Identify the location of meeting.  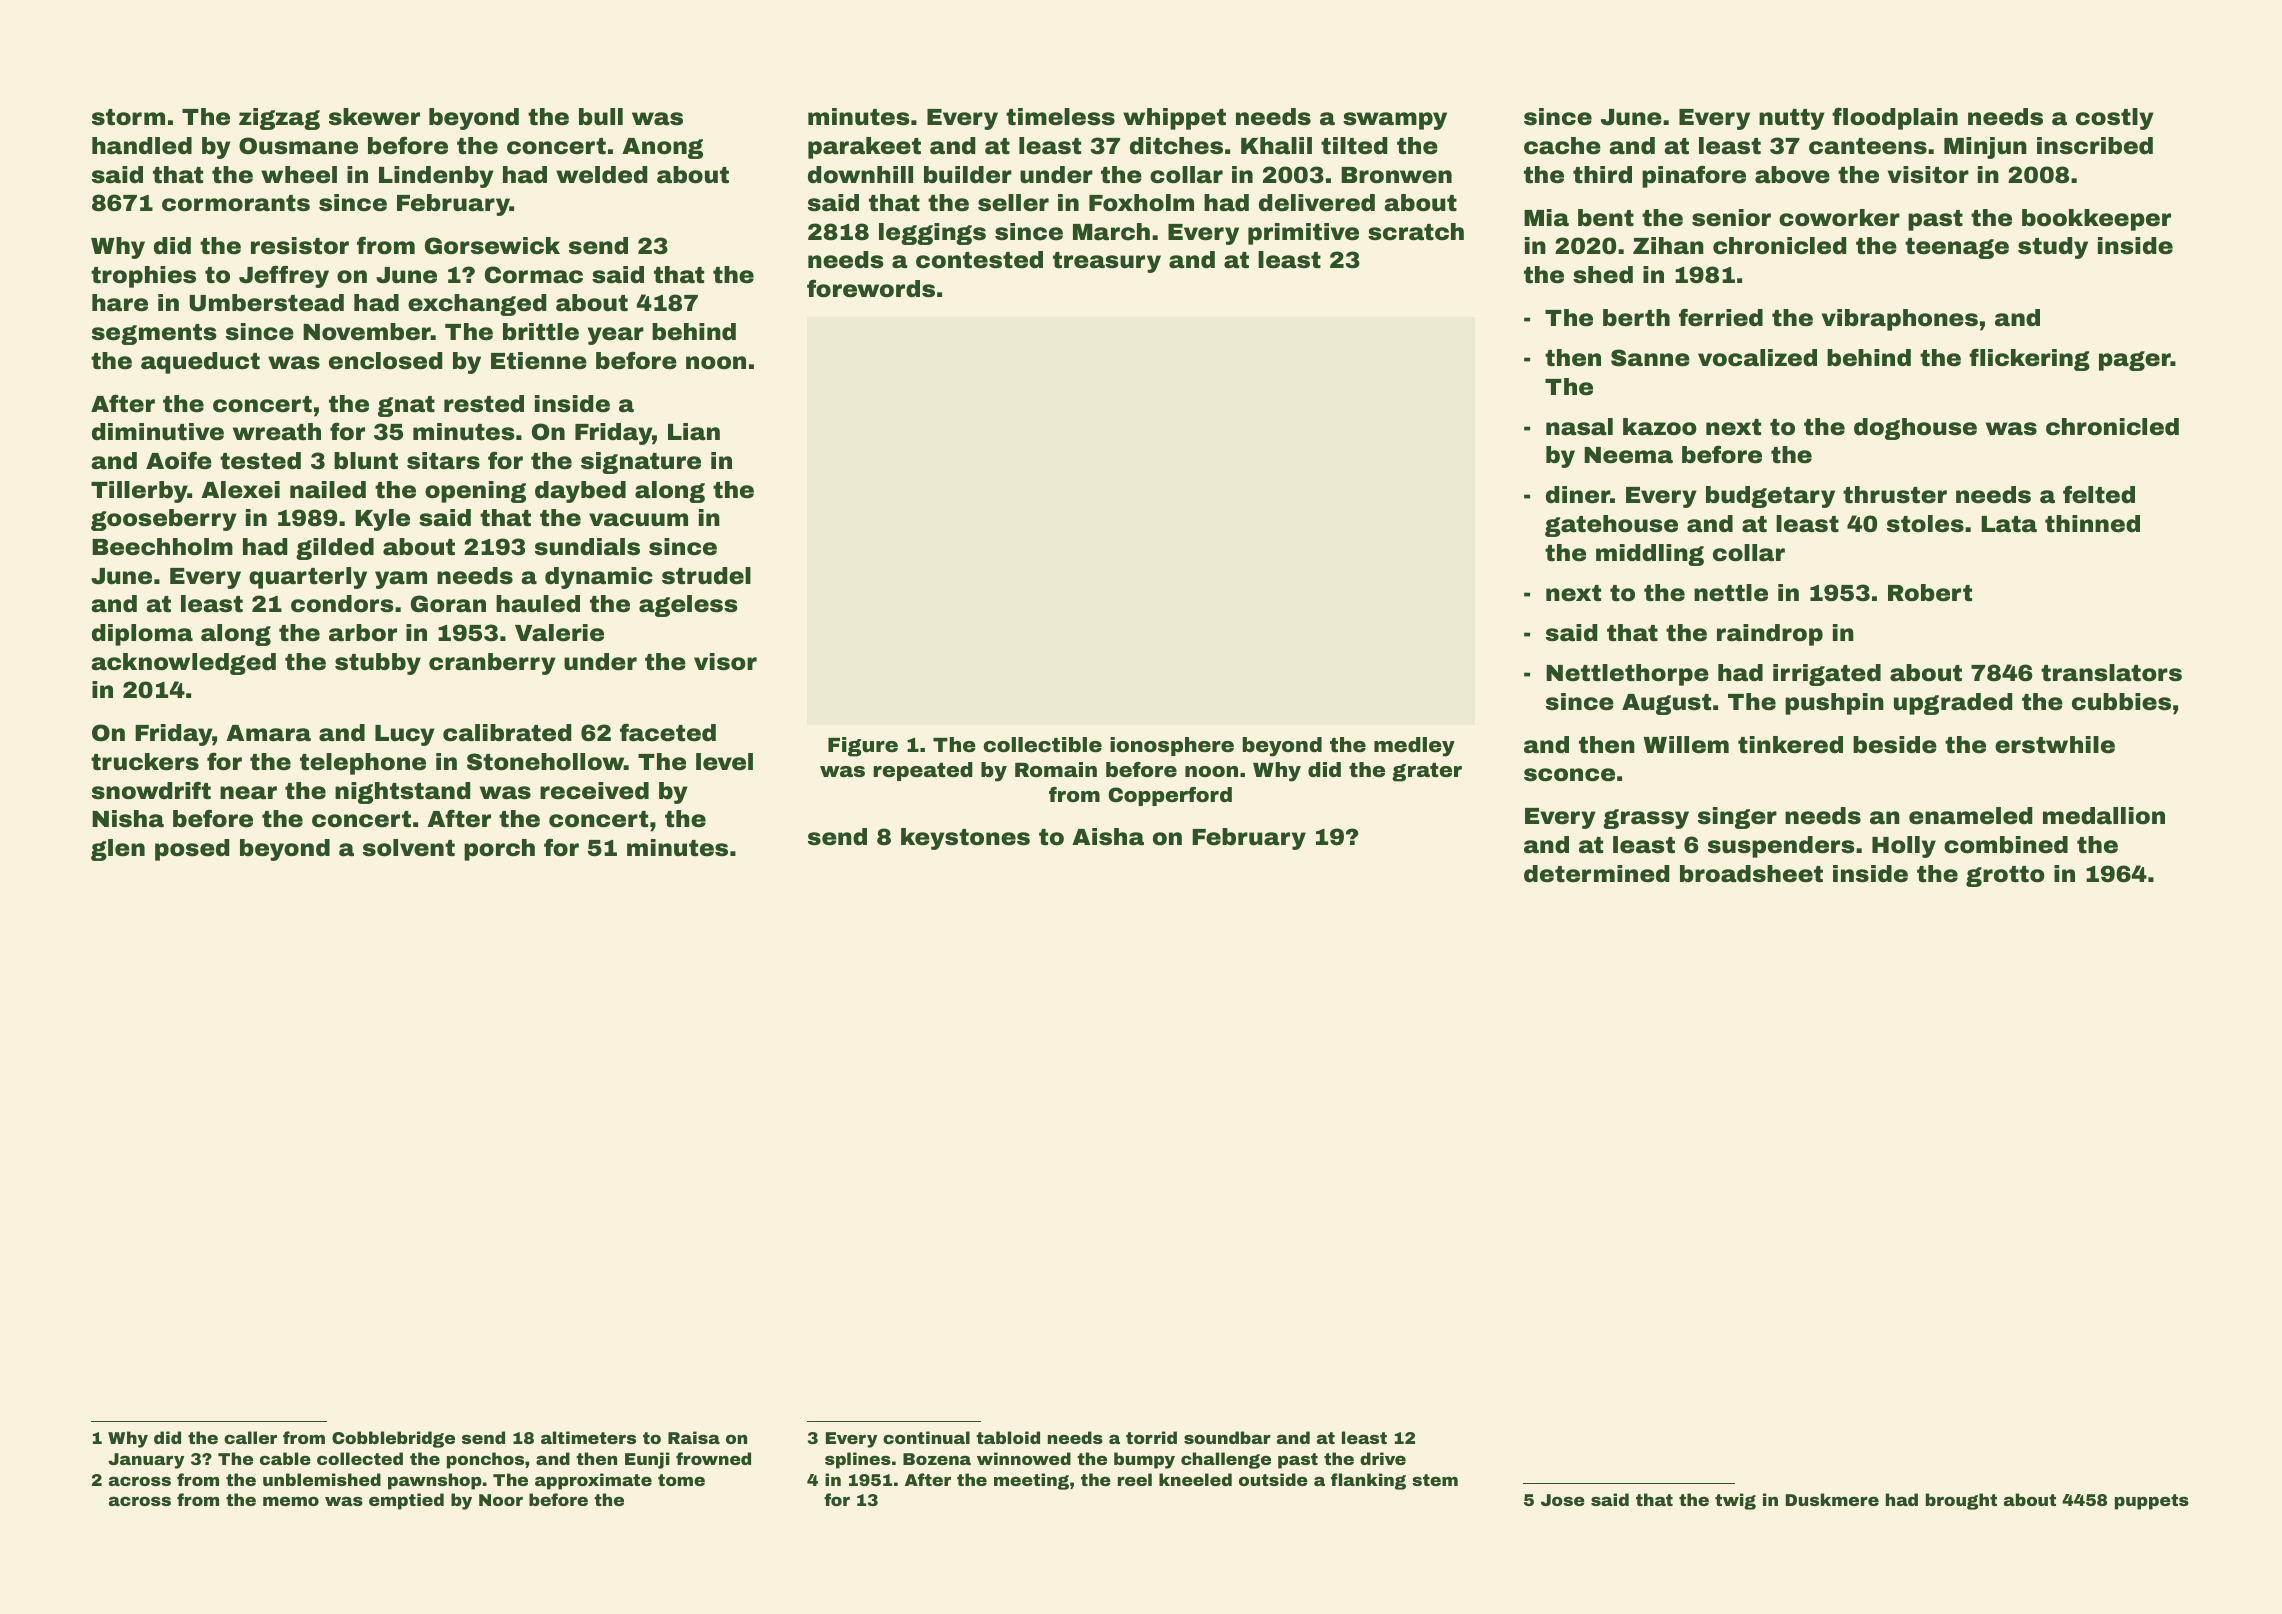
(1031, 1481).
